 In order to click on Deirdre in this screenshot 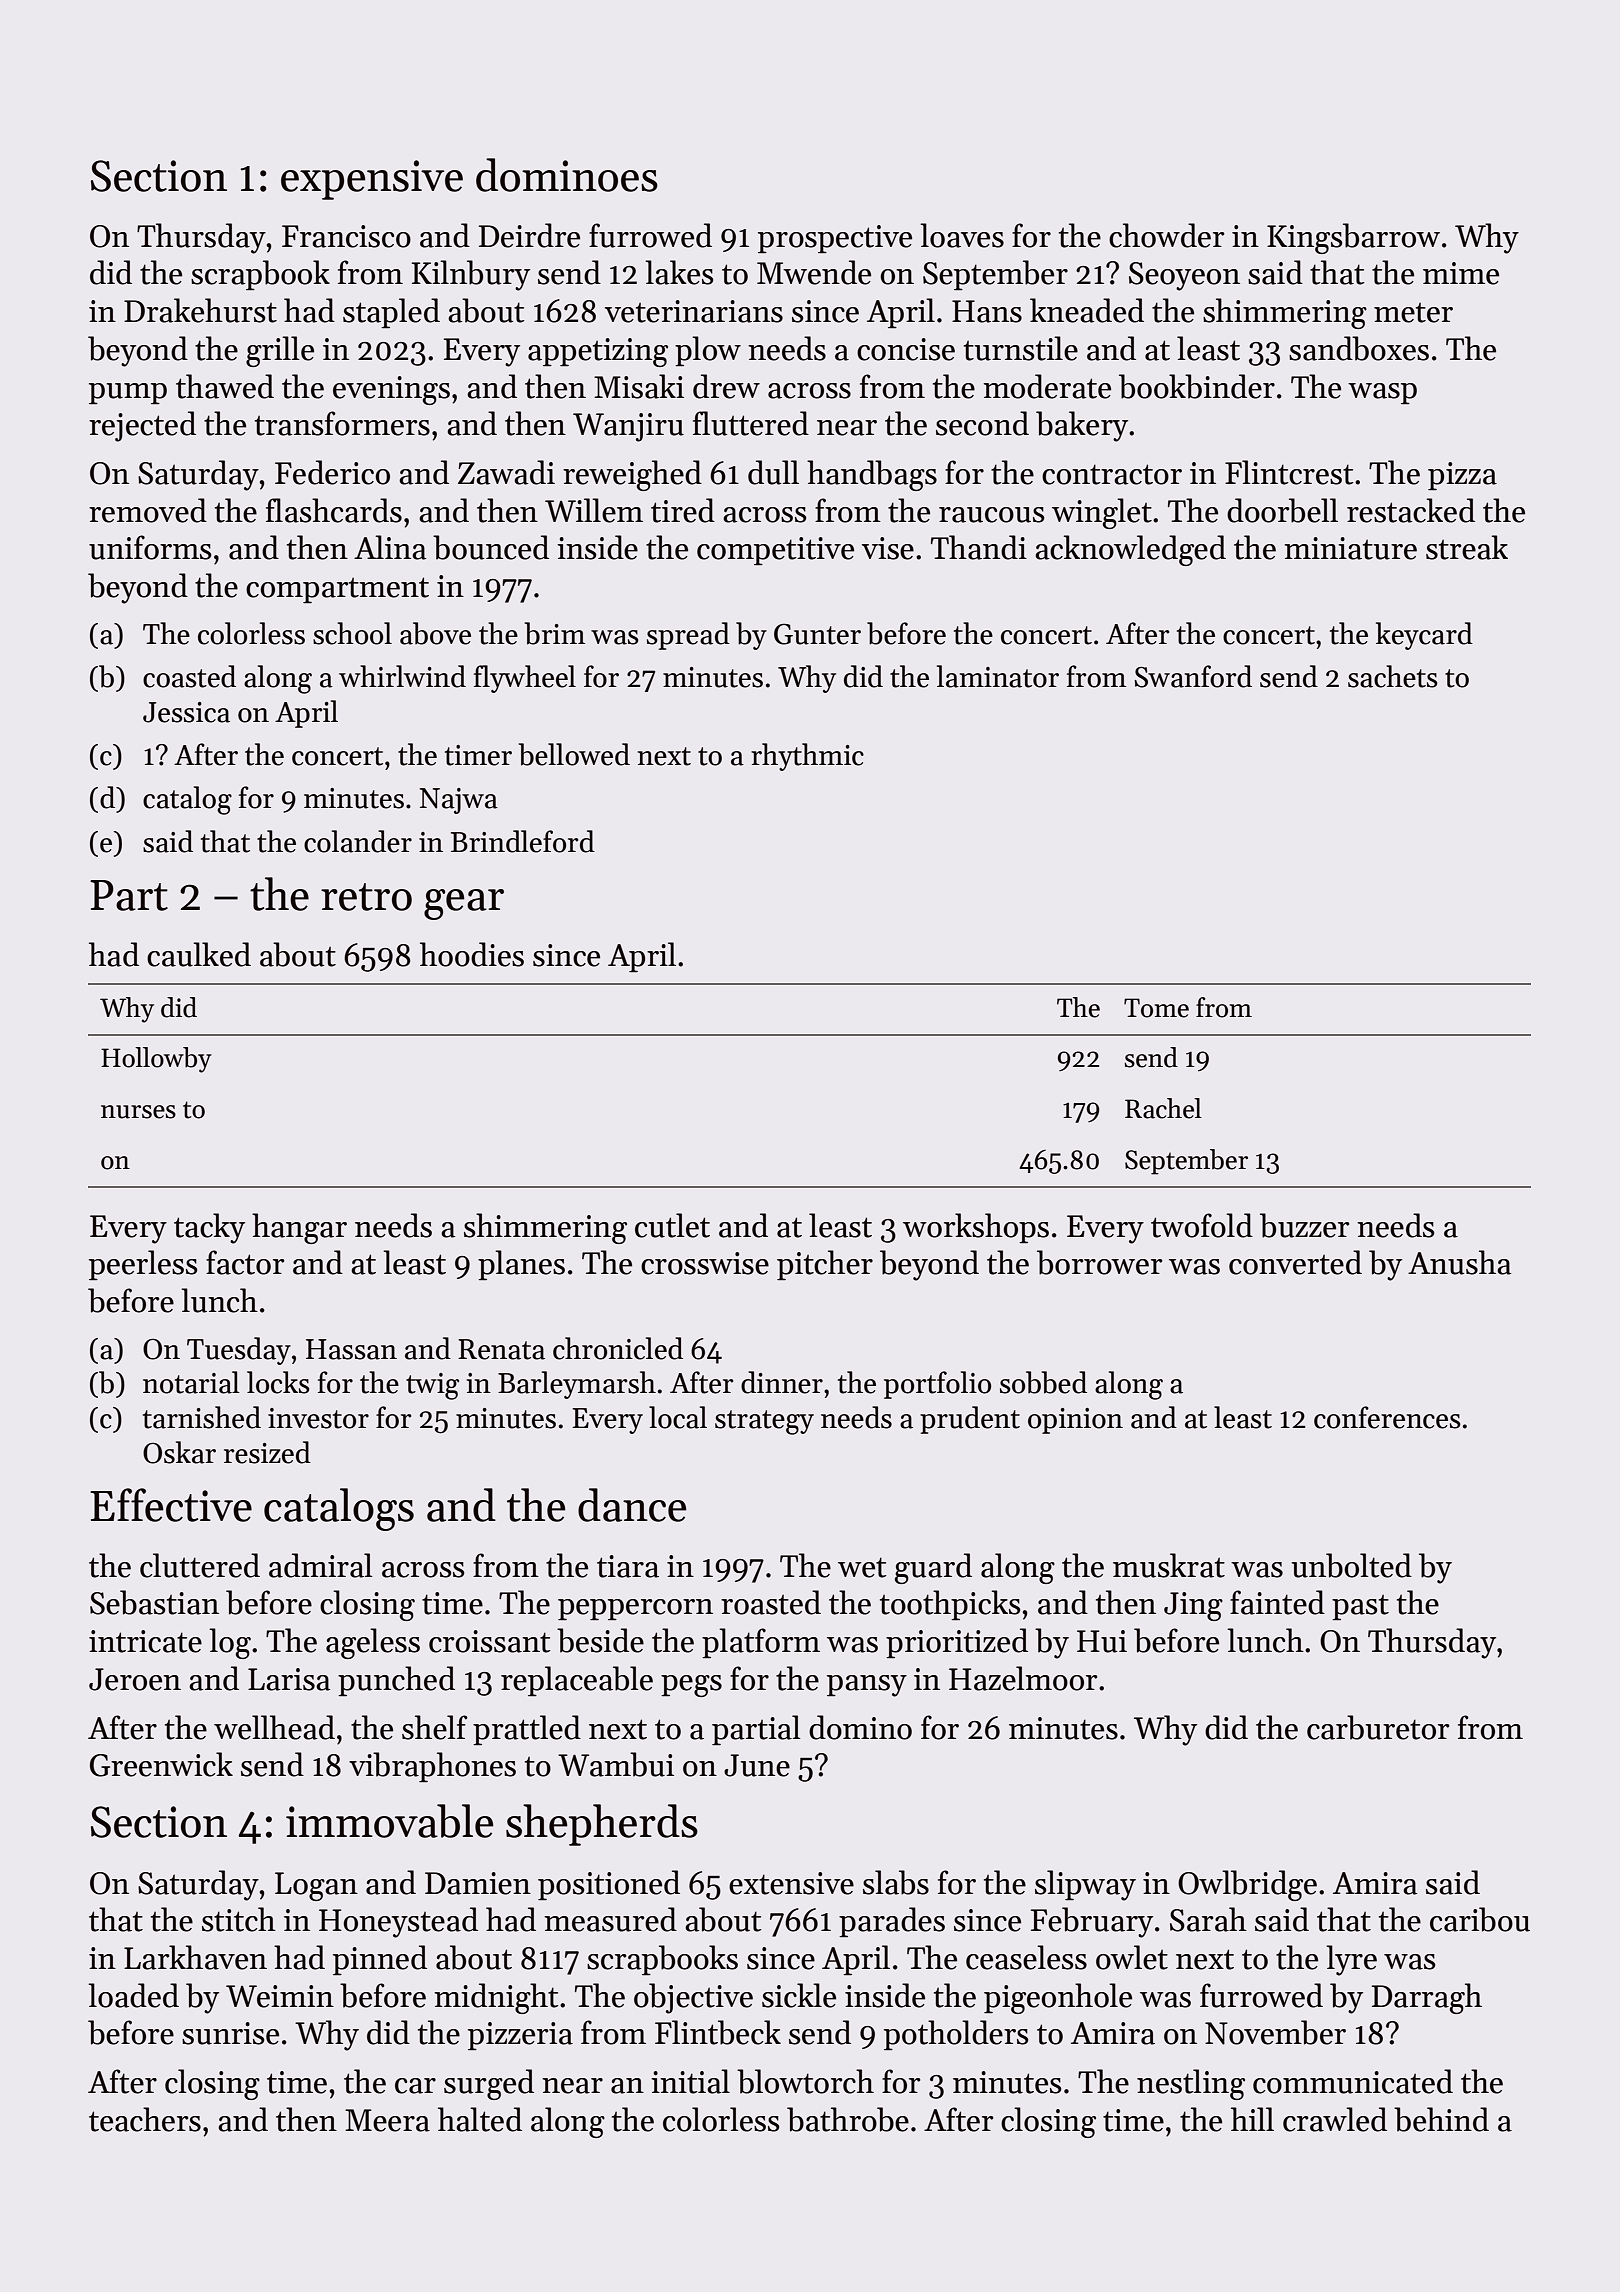, I will do `click(529, 235)`.
